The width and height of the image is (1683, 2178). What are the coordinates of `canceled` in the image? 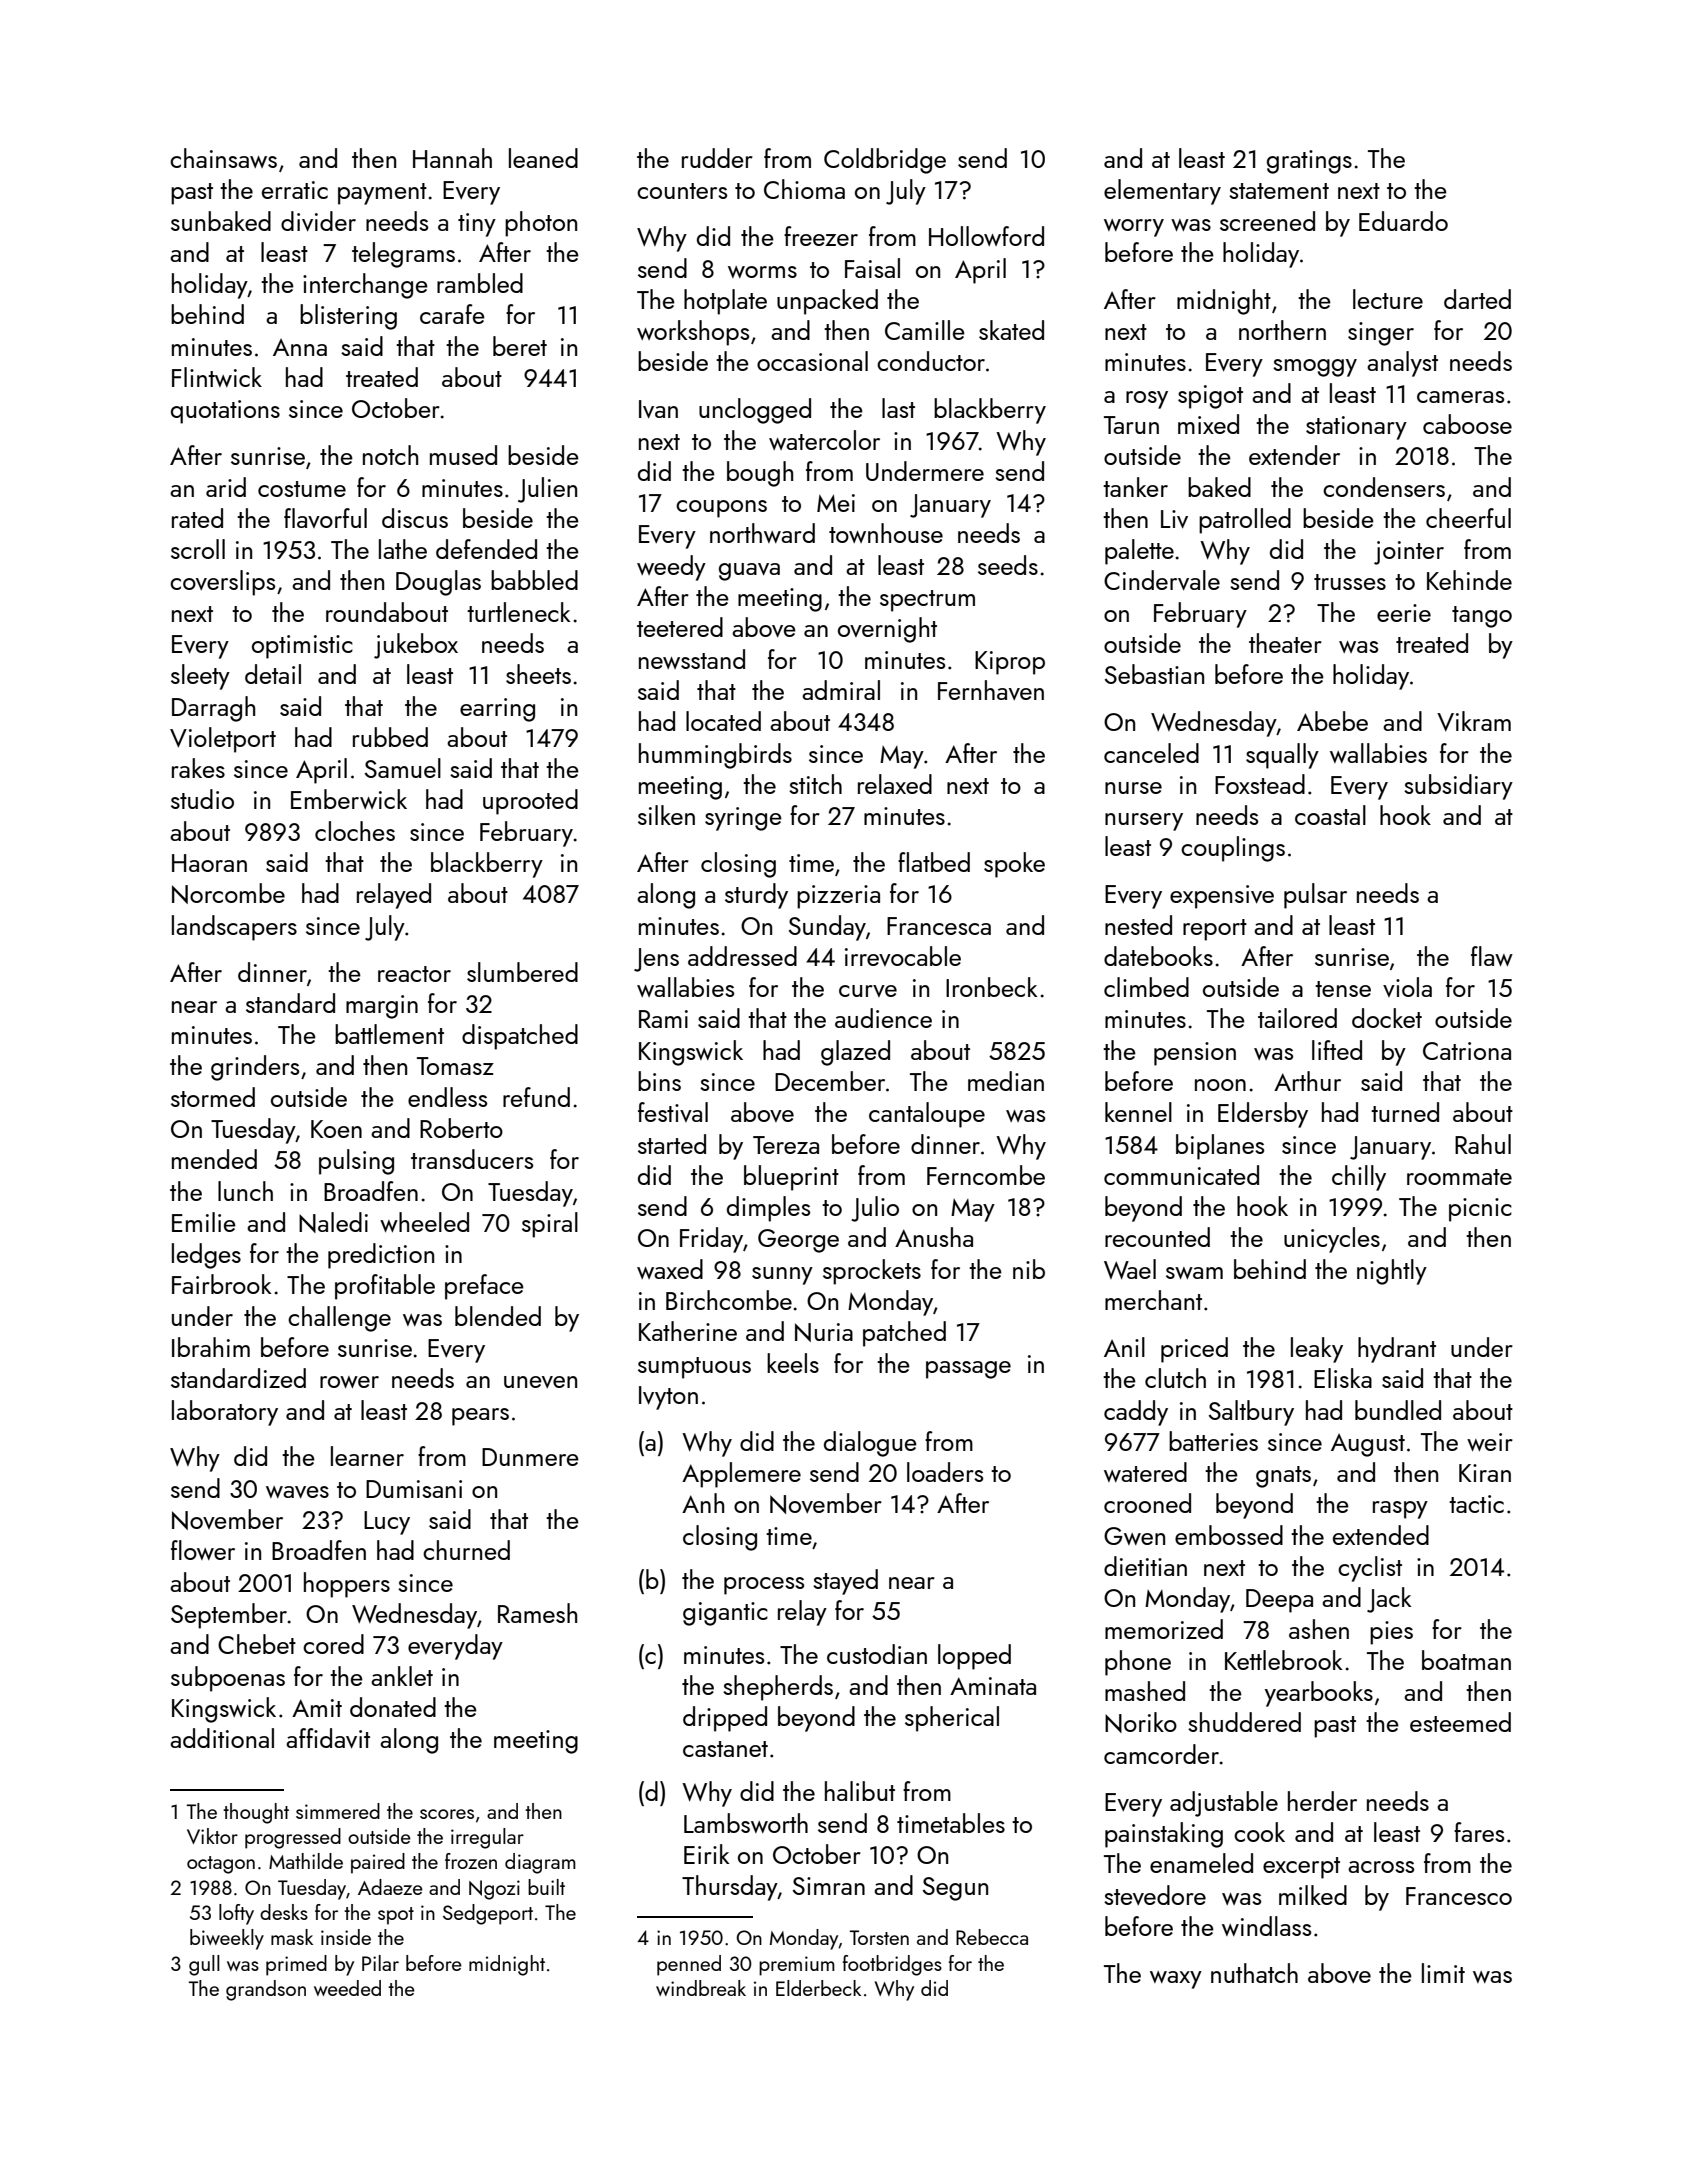 It's located at (1151, 753).
